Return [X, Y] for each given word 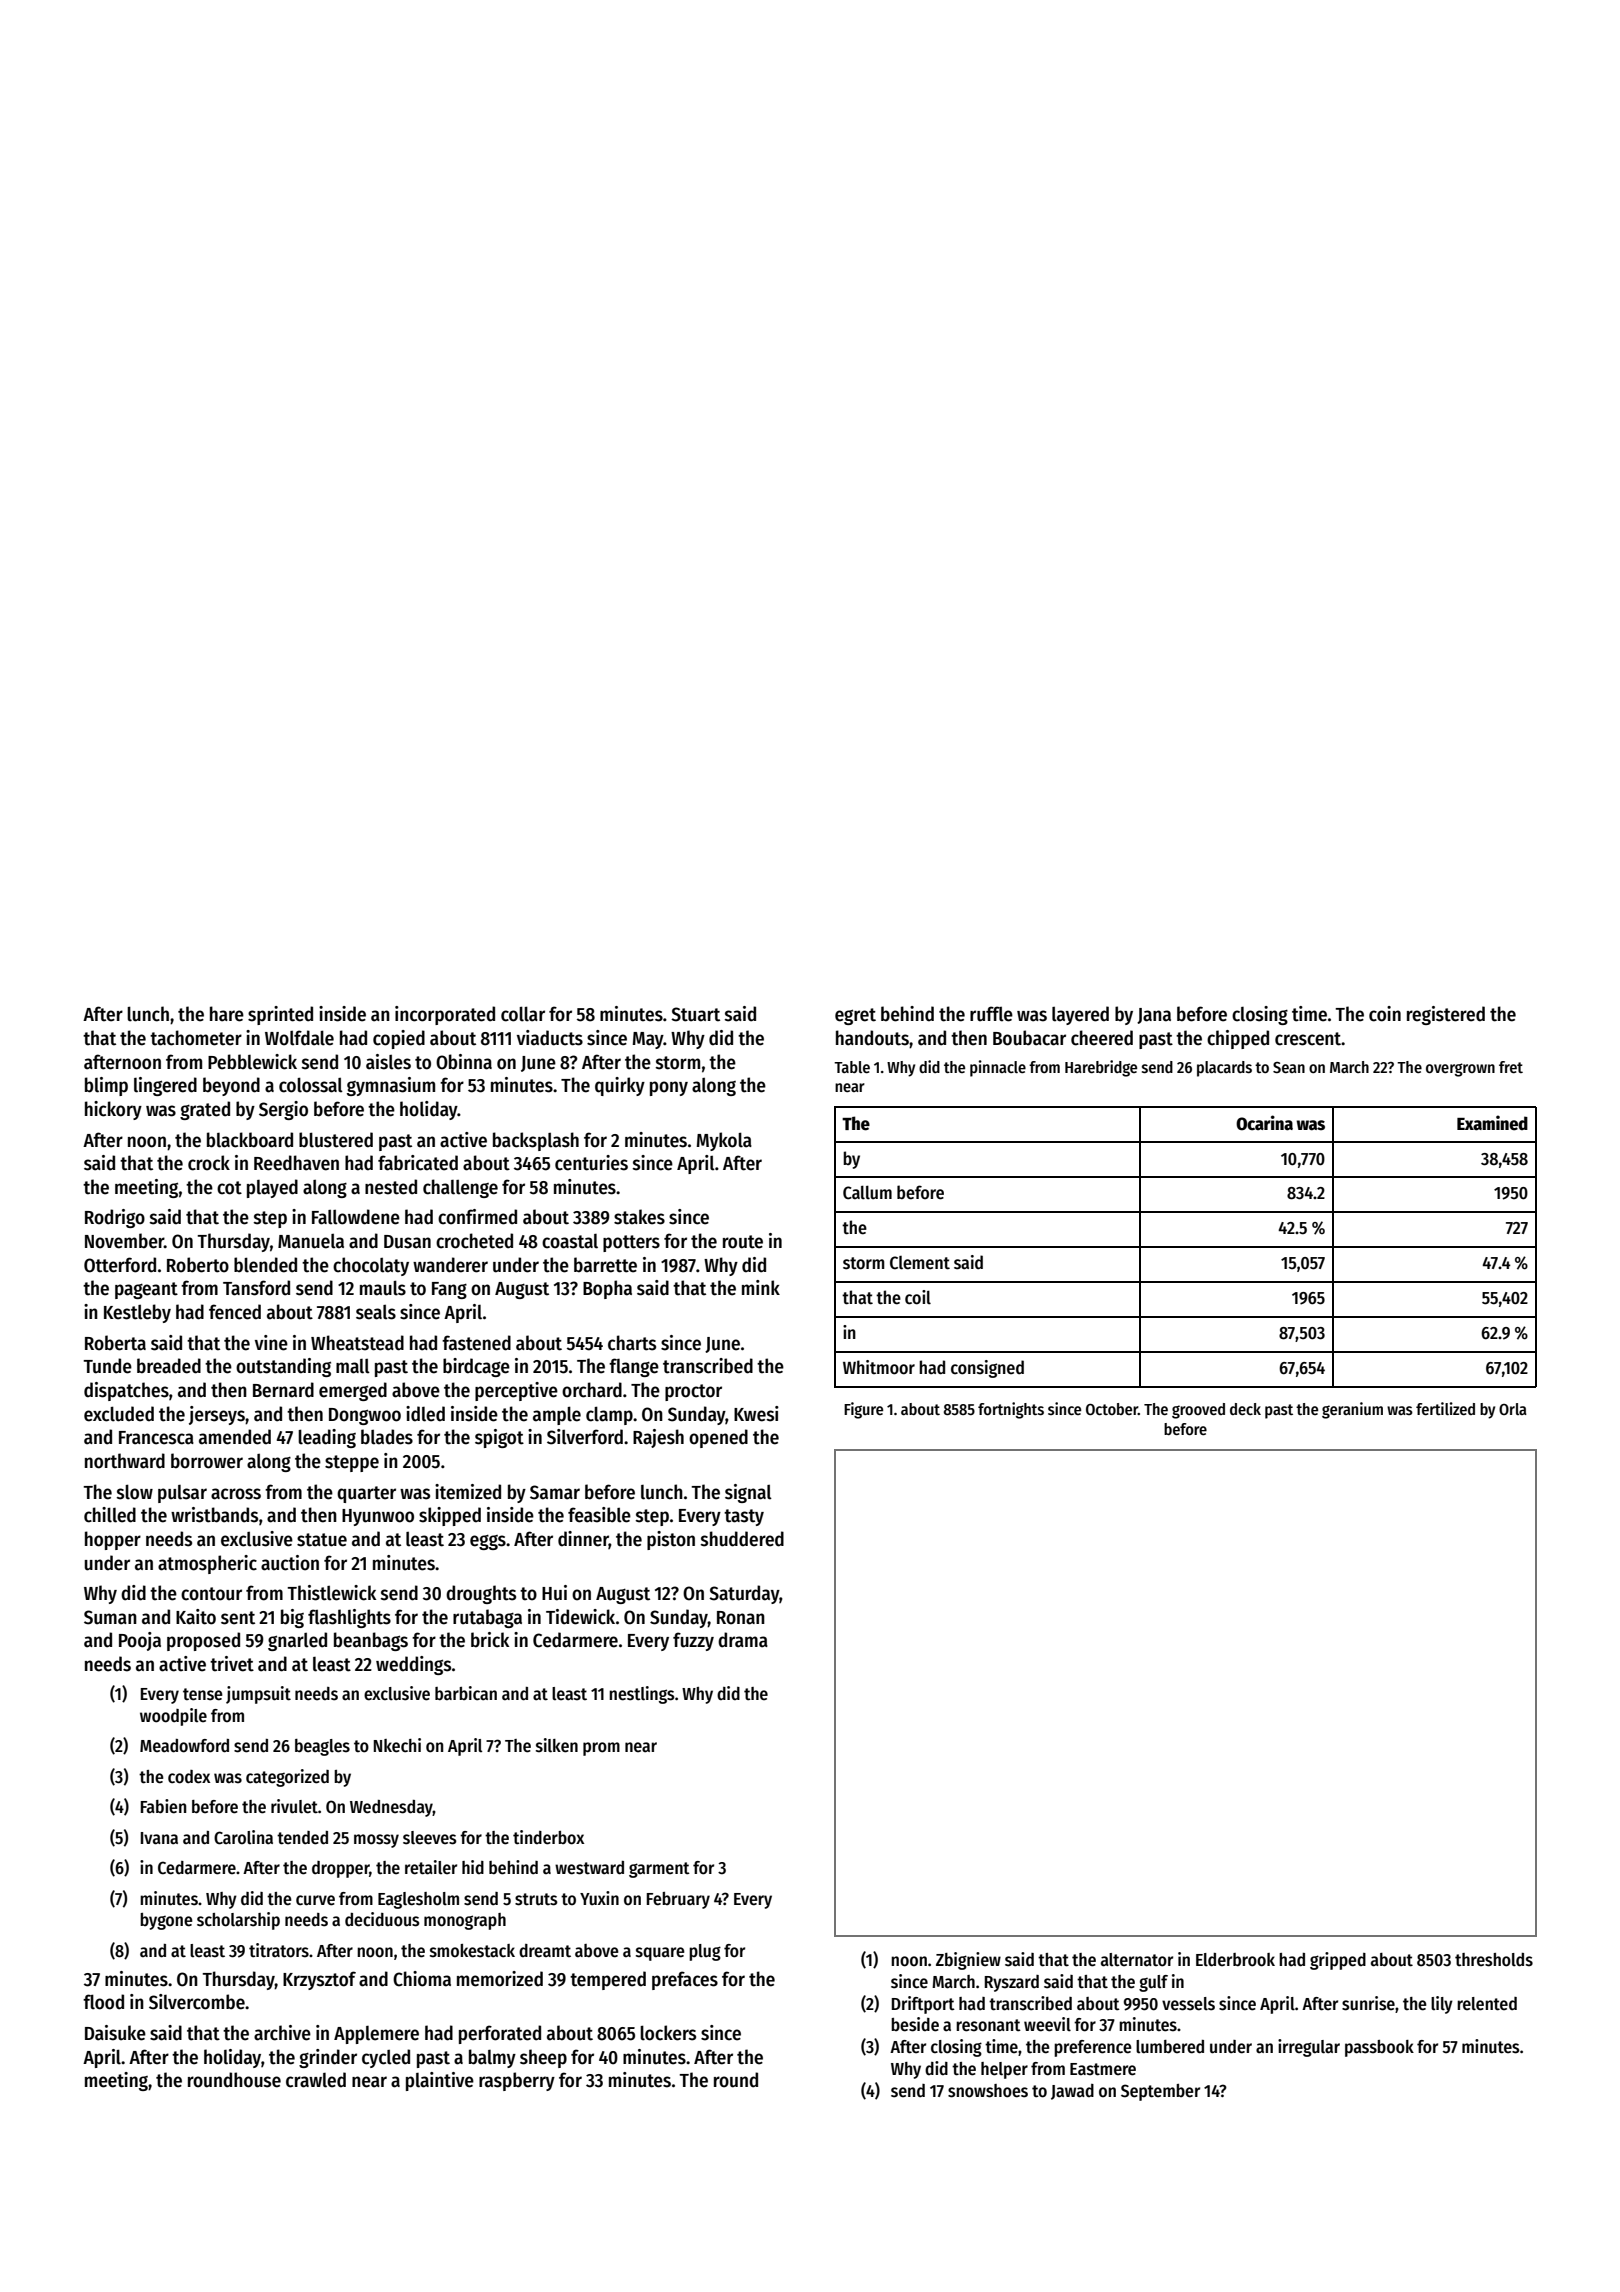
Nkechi [397, 1745]
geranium [1352, 1410]
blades [387, 1437]
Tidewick [580, 1617]
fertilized [1445, 1408]
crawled [316, 2080]
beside [915, 2024]
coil [918, 1297]
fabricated [418, 1163]
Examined [1492, 1123]
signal [748, 1493]
